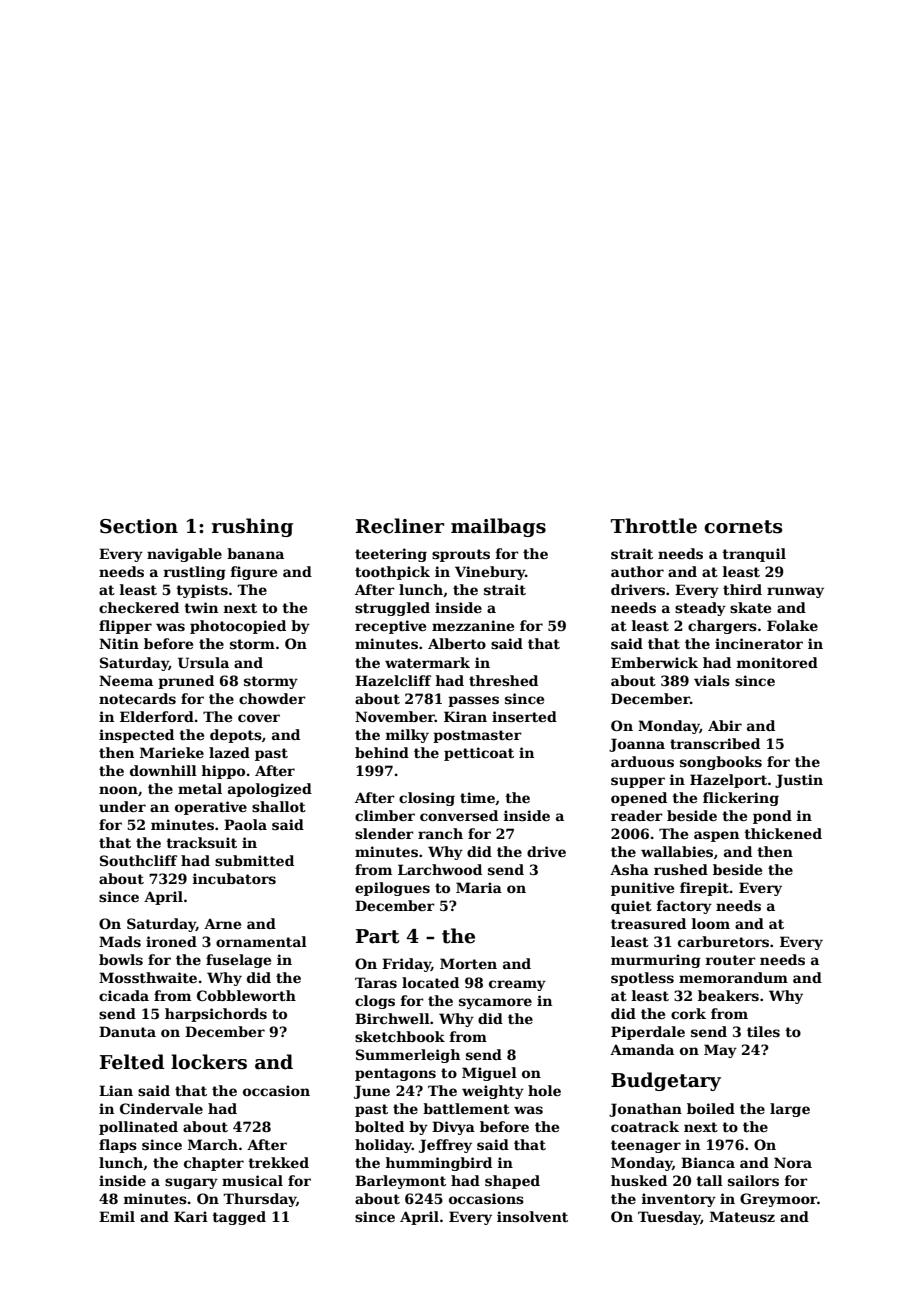  What do you see at coordinates (222, 924) in the page?
I see `Arne` at bounding box center [222, 924].
